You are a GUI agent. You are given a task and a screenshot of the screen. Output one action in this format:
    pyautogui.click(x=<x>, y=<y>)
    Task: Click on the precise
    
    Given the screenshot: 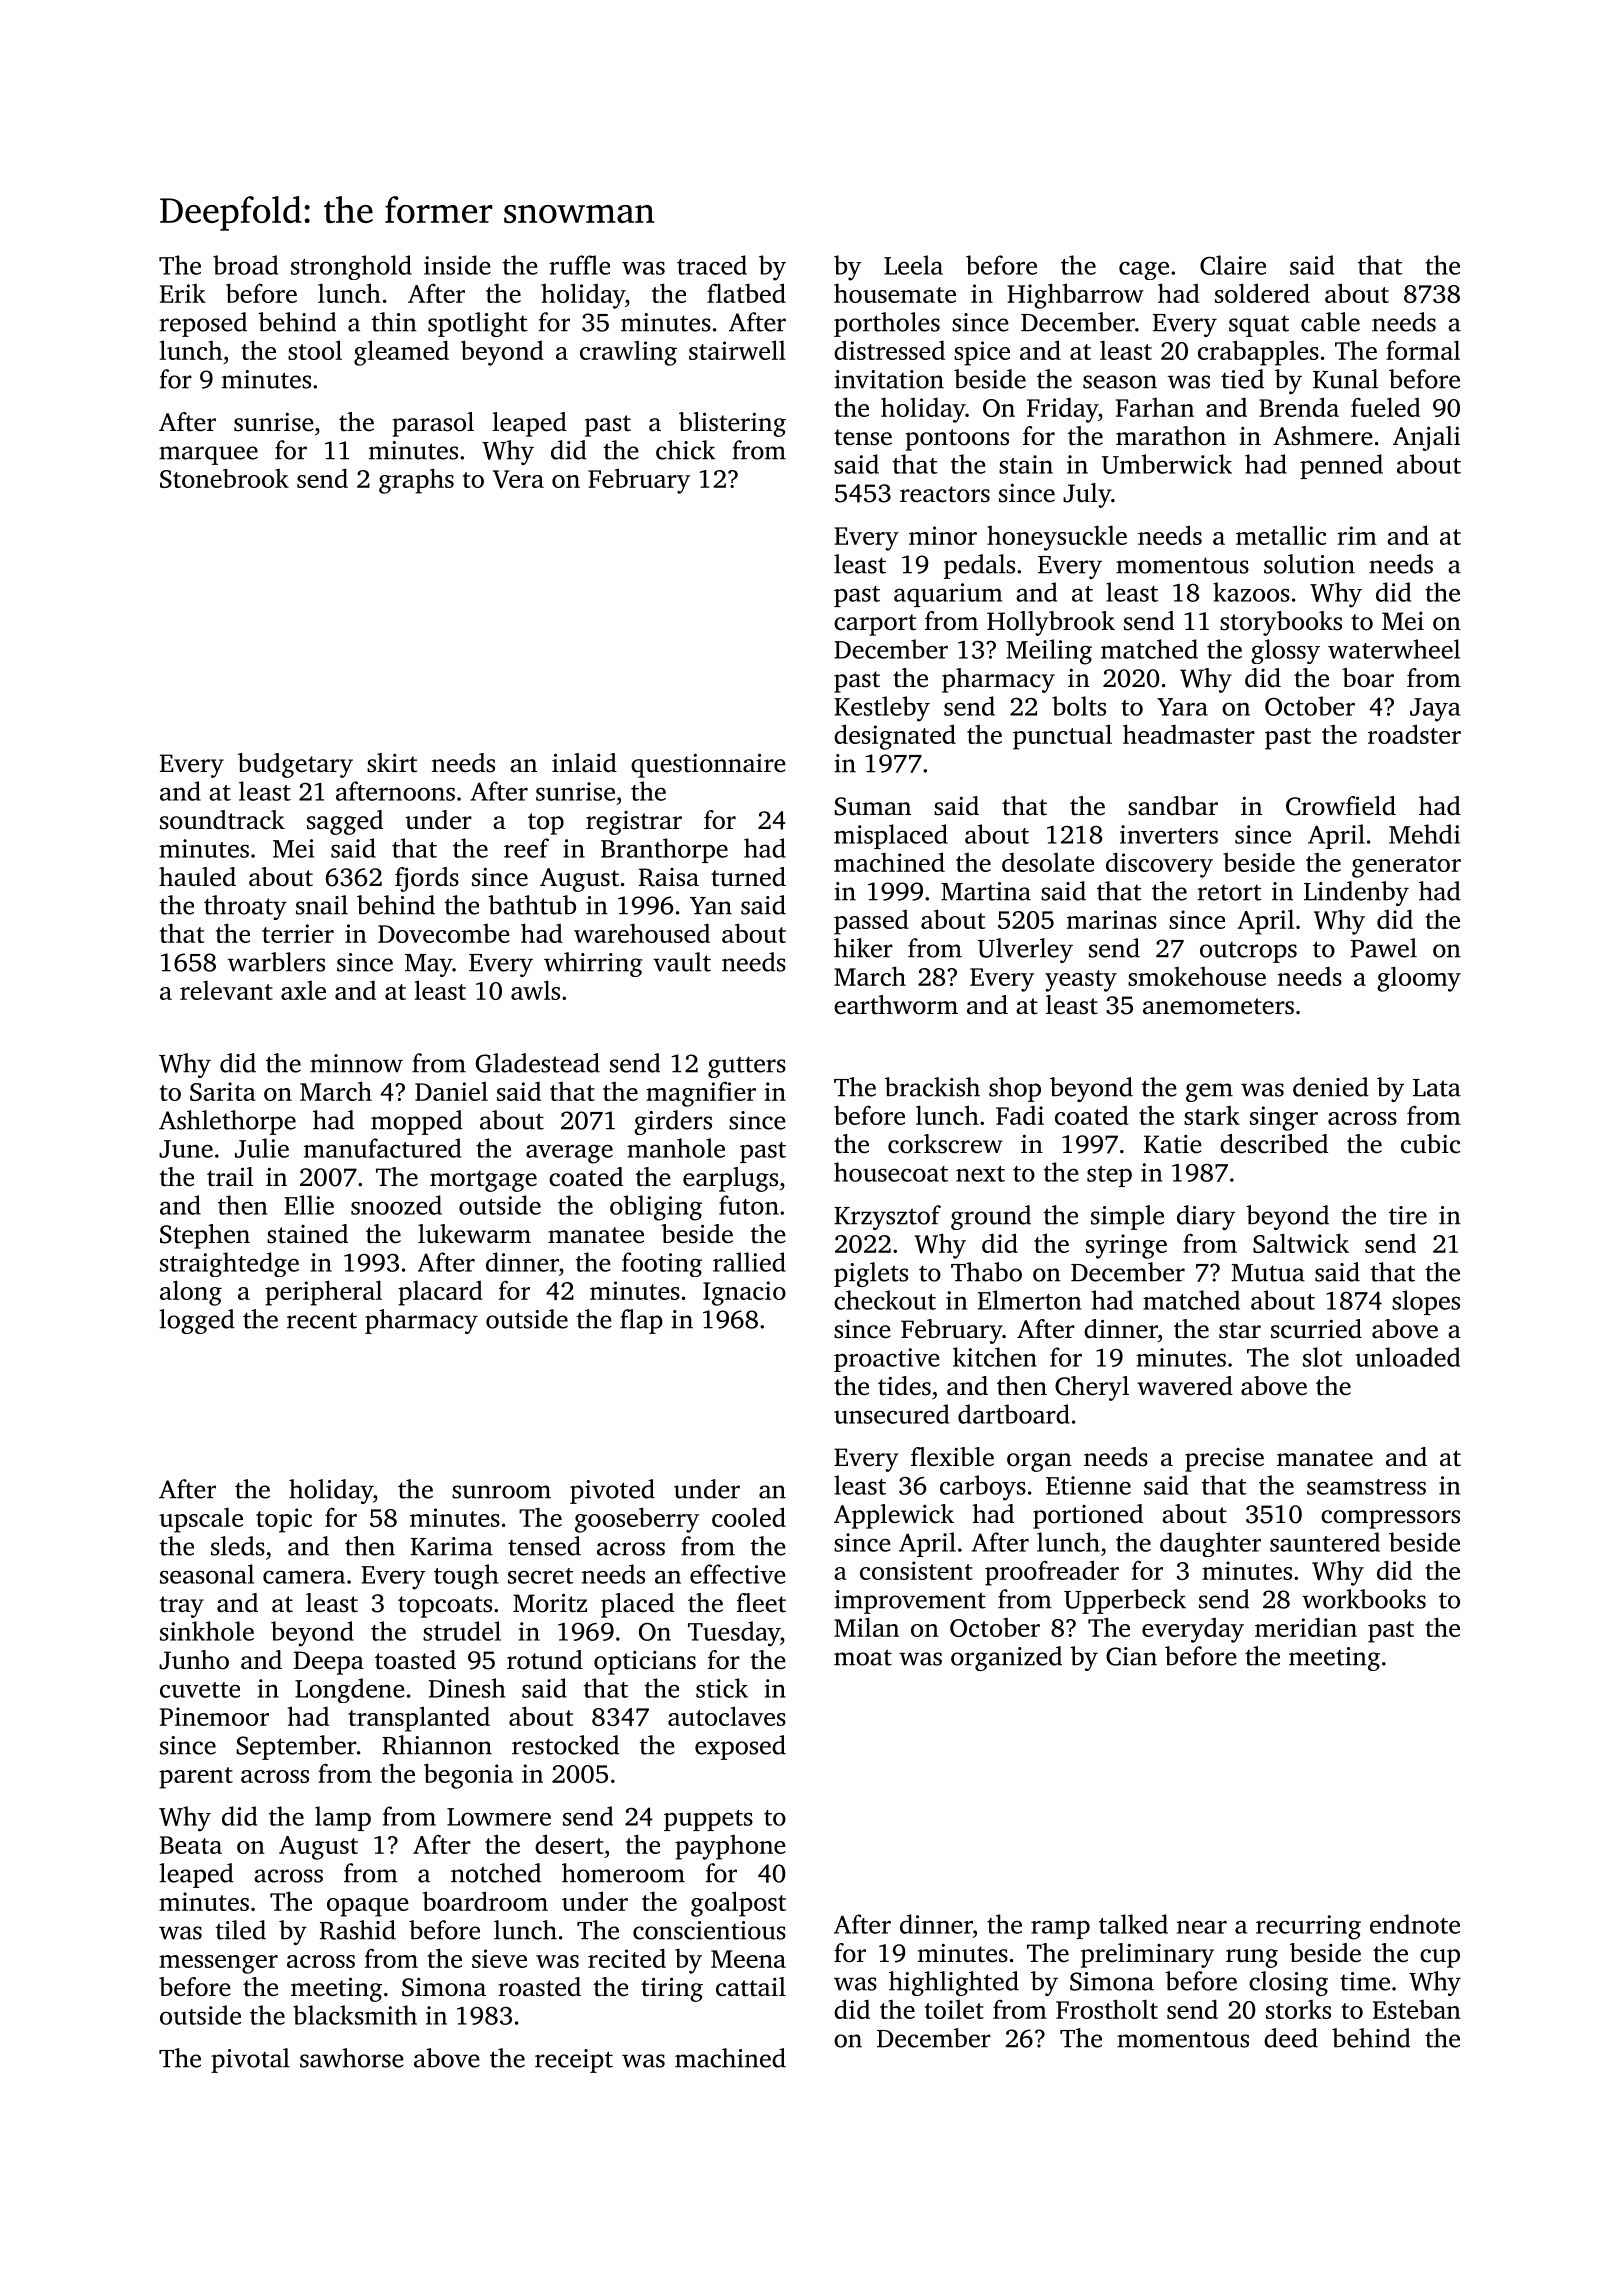 What is the action you would take?
    pyautogui.click(x=1224, y=1460)
